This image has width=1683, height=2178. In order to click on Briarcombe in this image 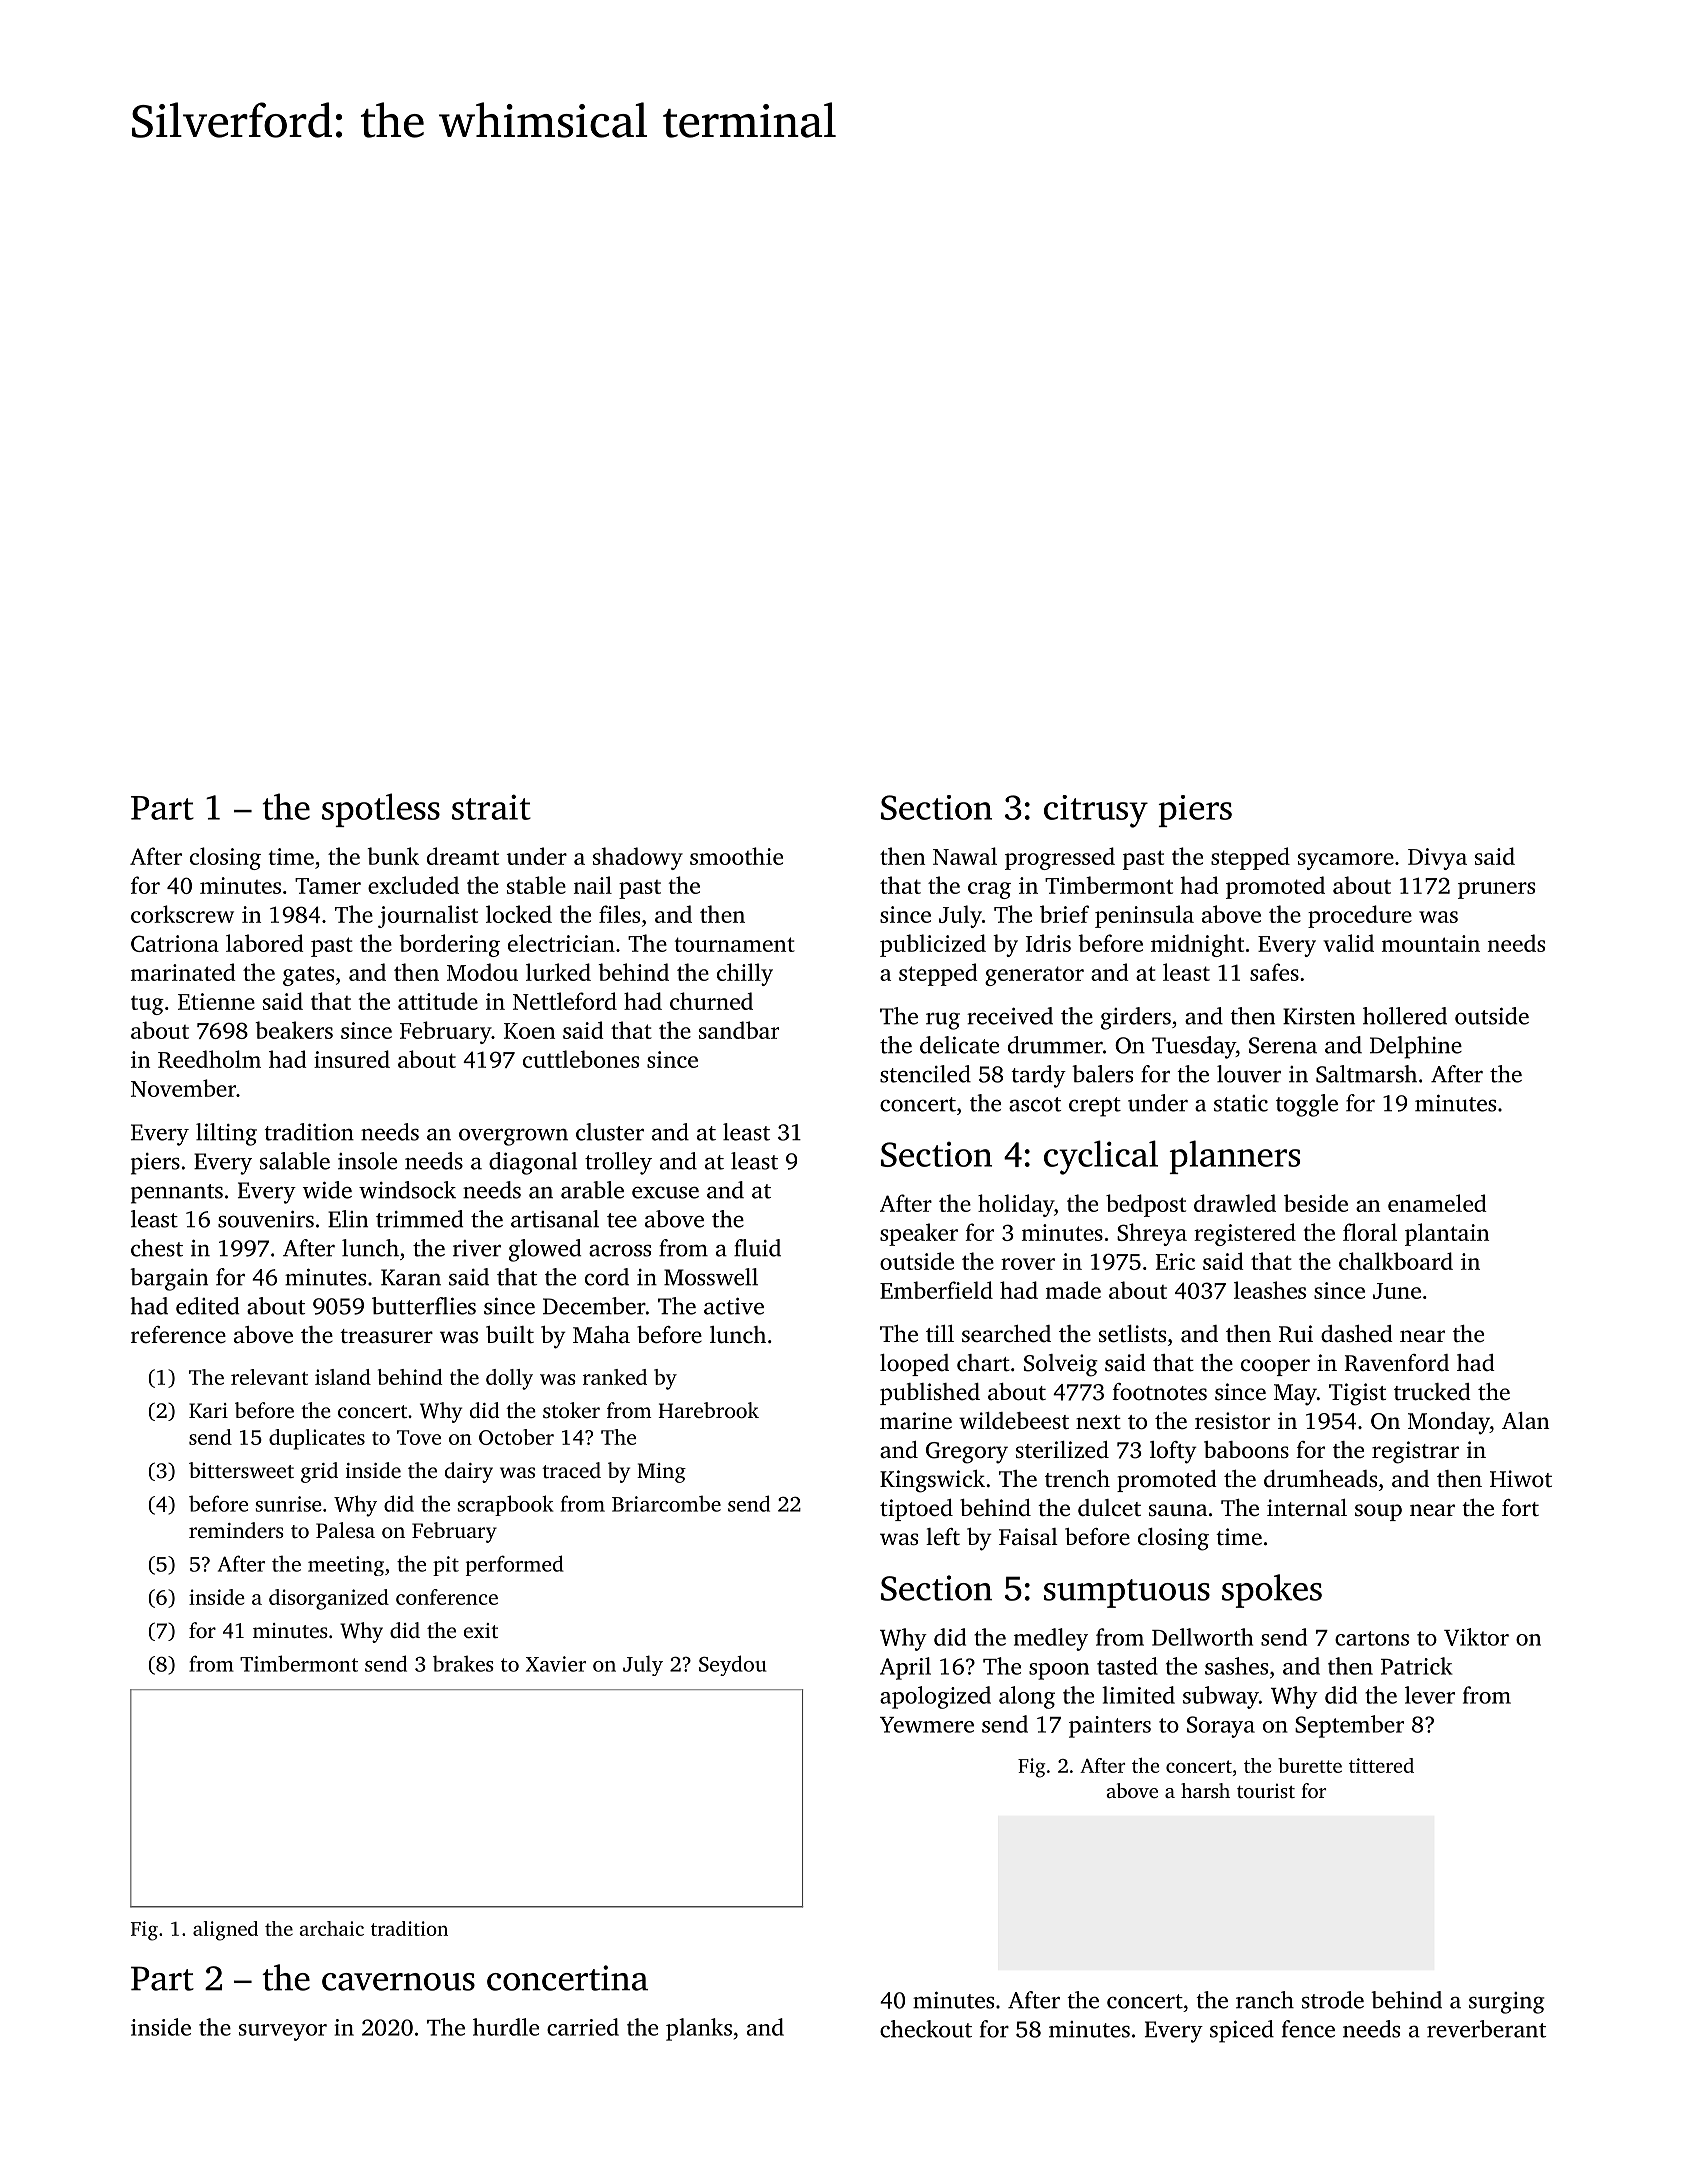, I will do `click(666, 1504)`.
